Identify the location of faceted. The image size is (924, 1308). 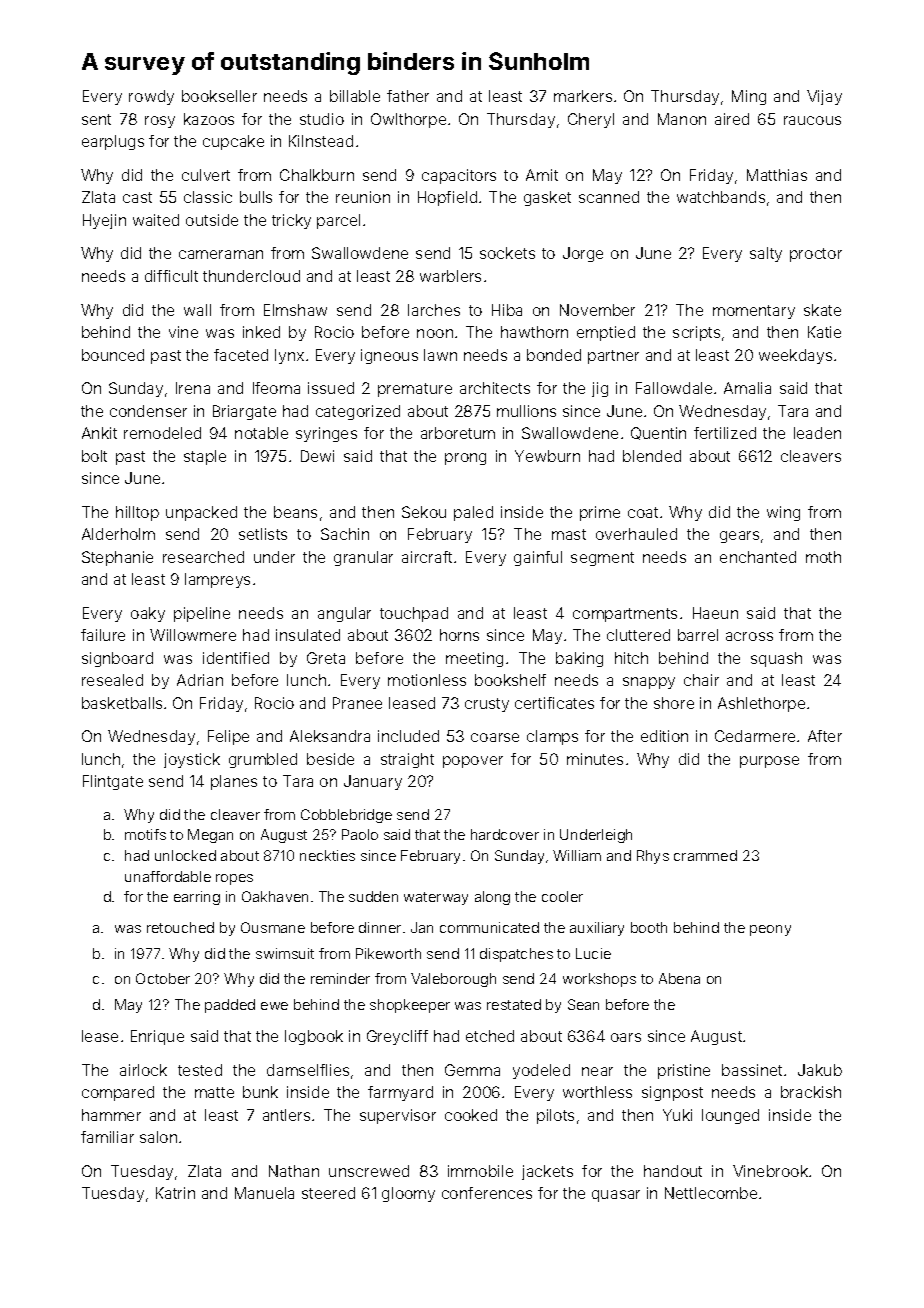
(241, 355).
